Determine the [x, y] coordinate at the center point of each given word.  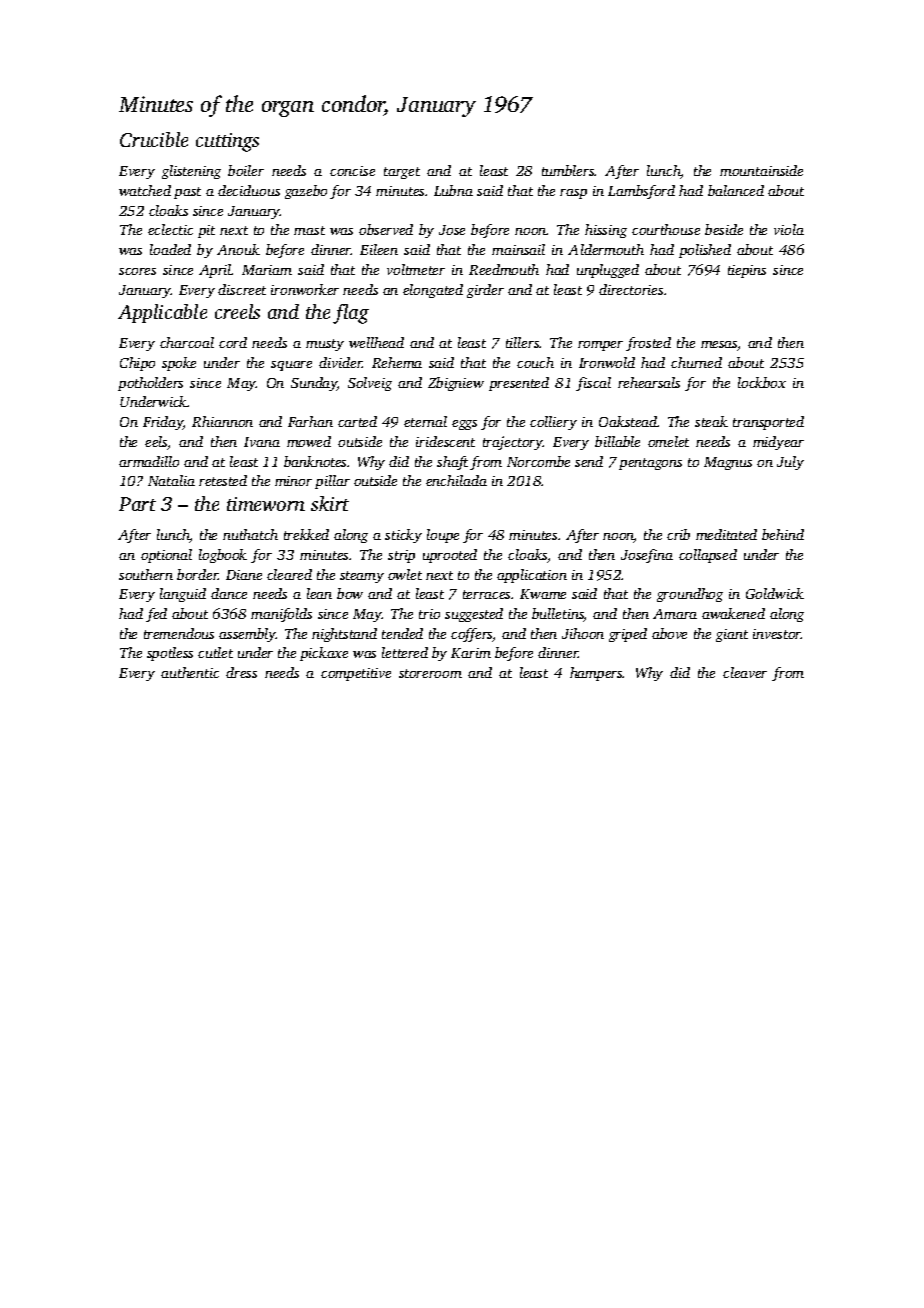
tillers [523, 342]
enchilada [456, 480]
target [402, 173]
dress [241, 672]
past [187, 193]
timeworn [266, 504]
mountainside [761, 170]
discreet [242, 289]
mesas [719, 346]
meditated [726, 534]
